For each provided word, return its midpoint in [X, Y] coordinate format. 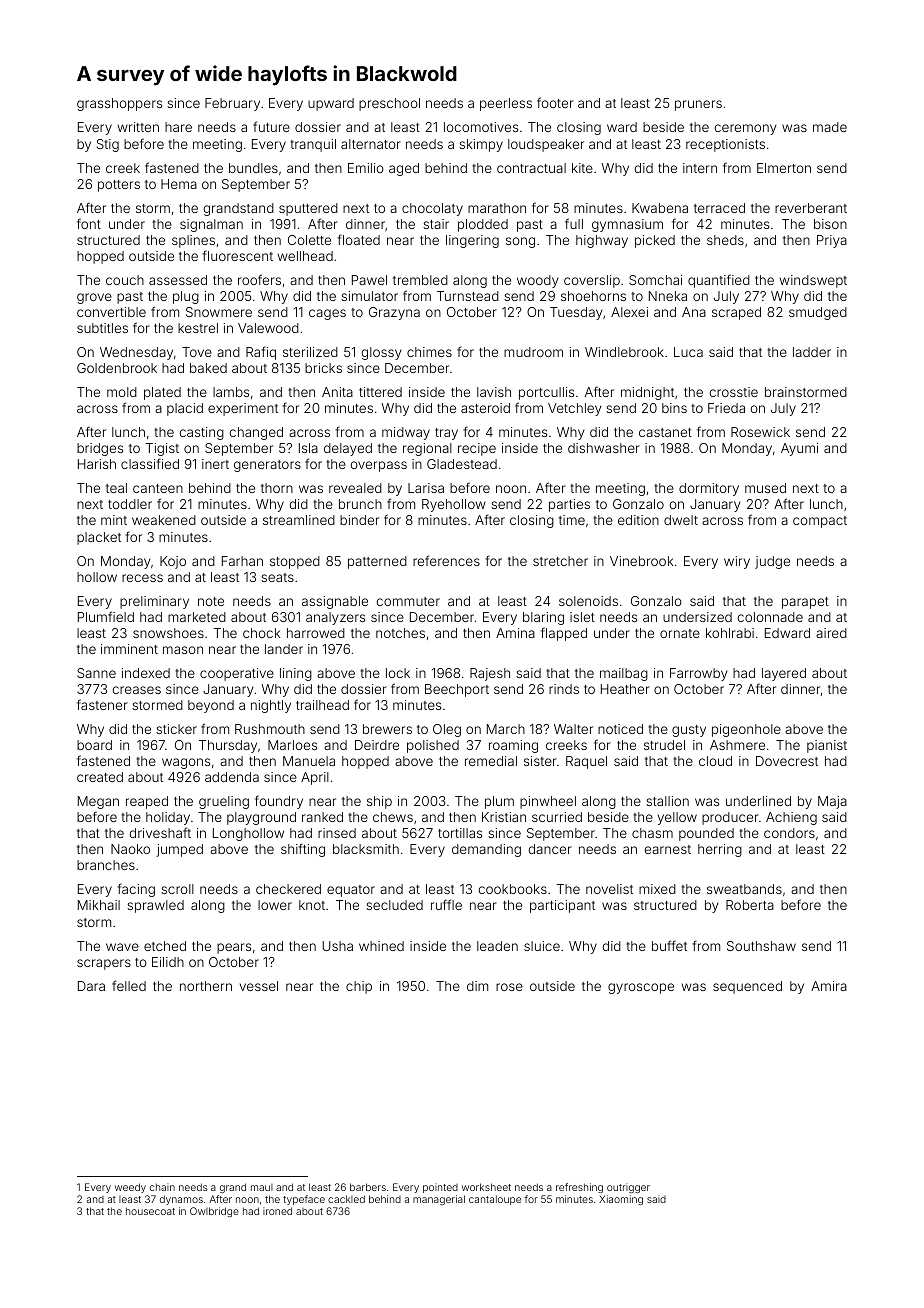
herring [720, 850]
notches [400, 633]
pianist [827, 746]
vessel [259, 986]
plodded [483, 225]
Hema [179, 184]
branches [106, 865]
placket [99, 538]
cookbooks [513, 889]
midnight [647, 393]
